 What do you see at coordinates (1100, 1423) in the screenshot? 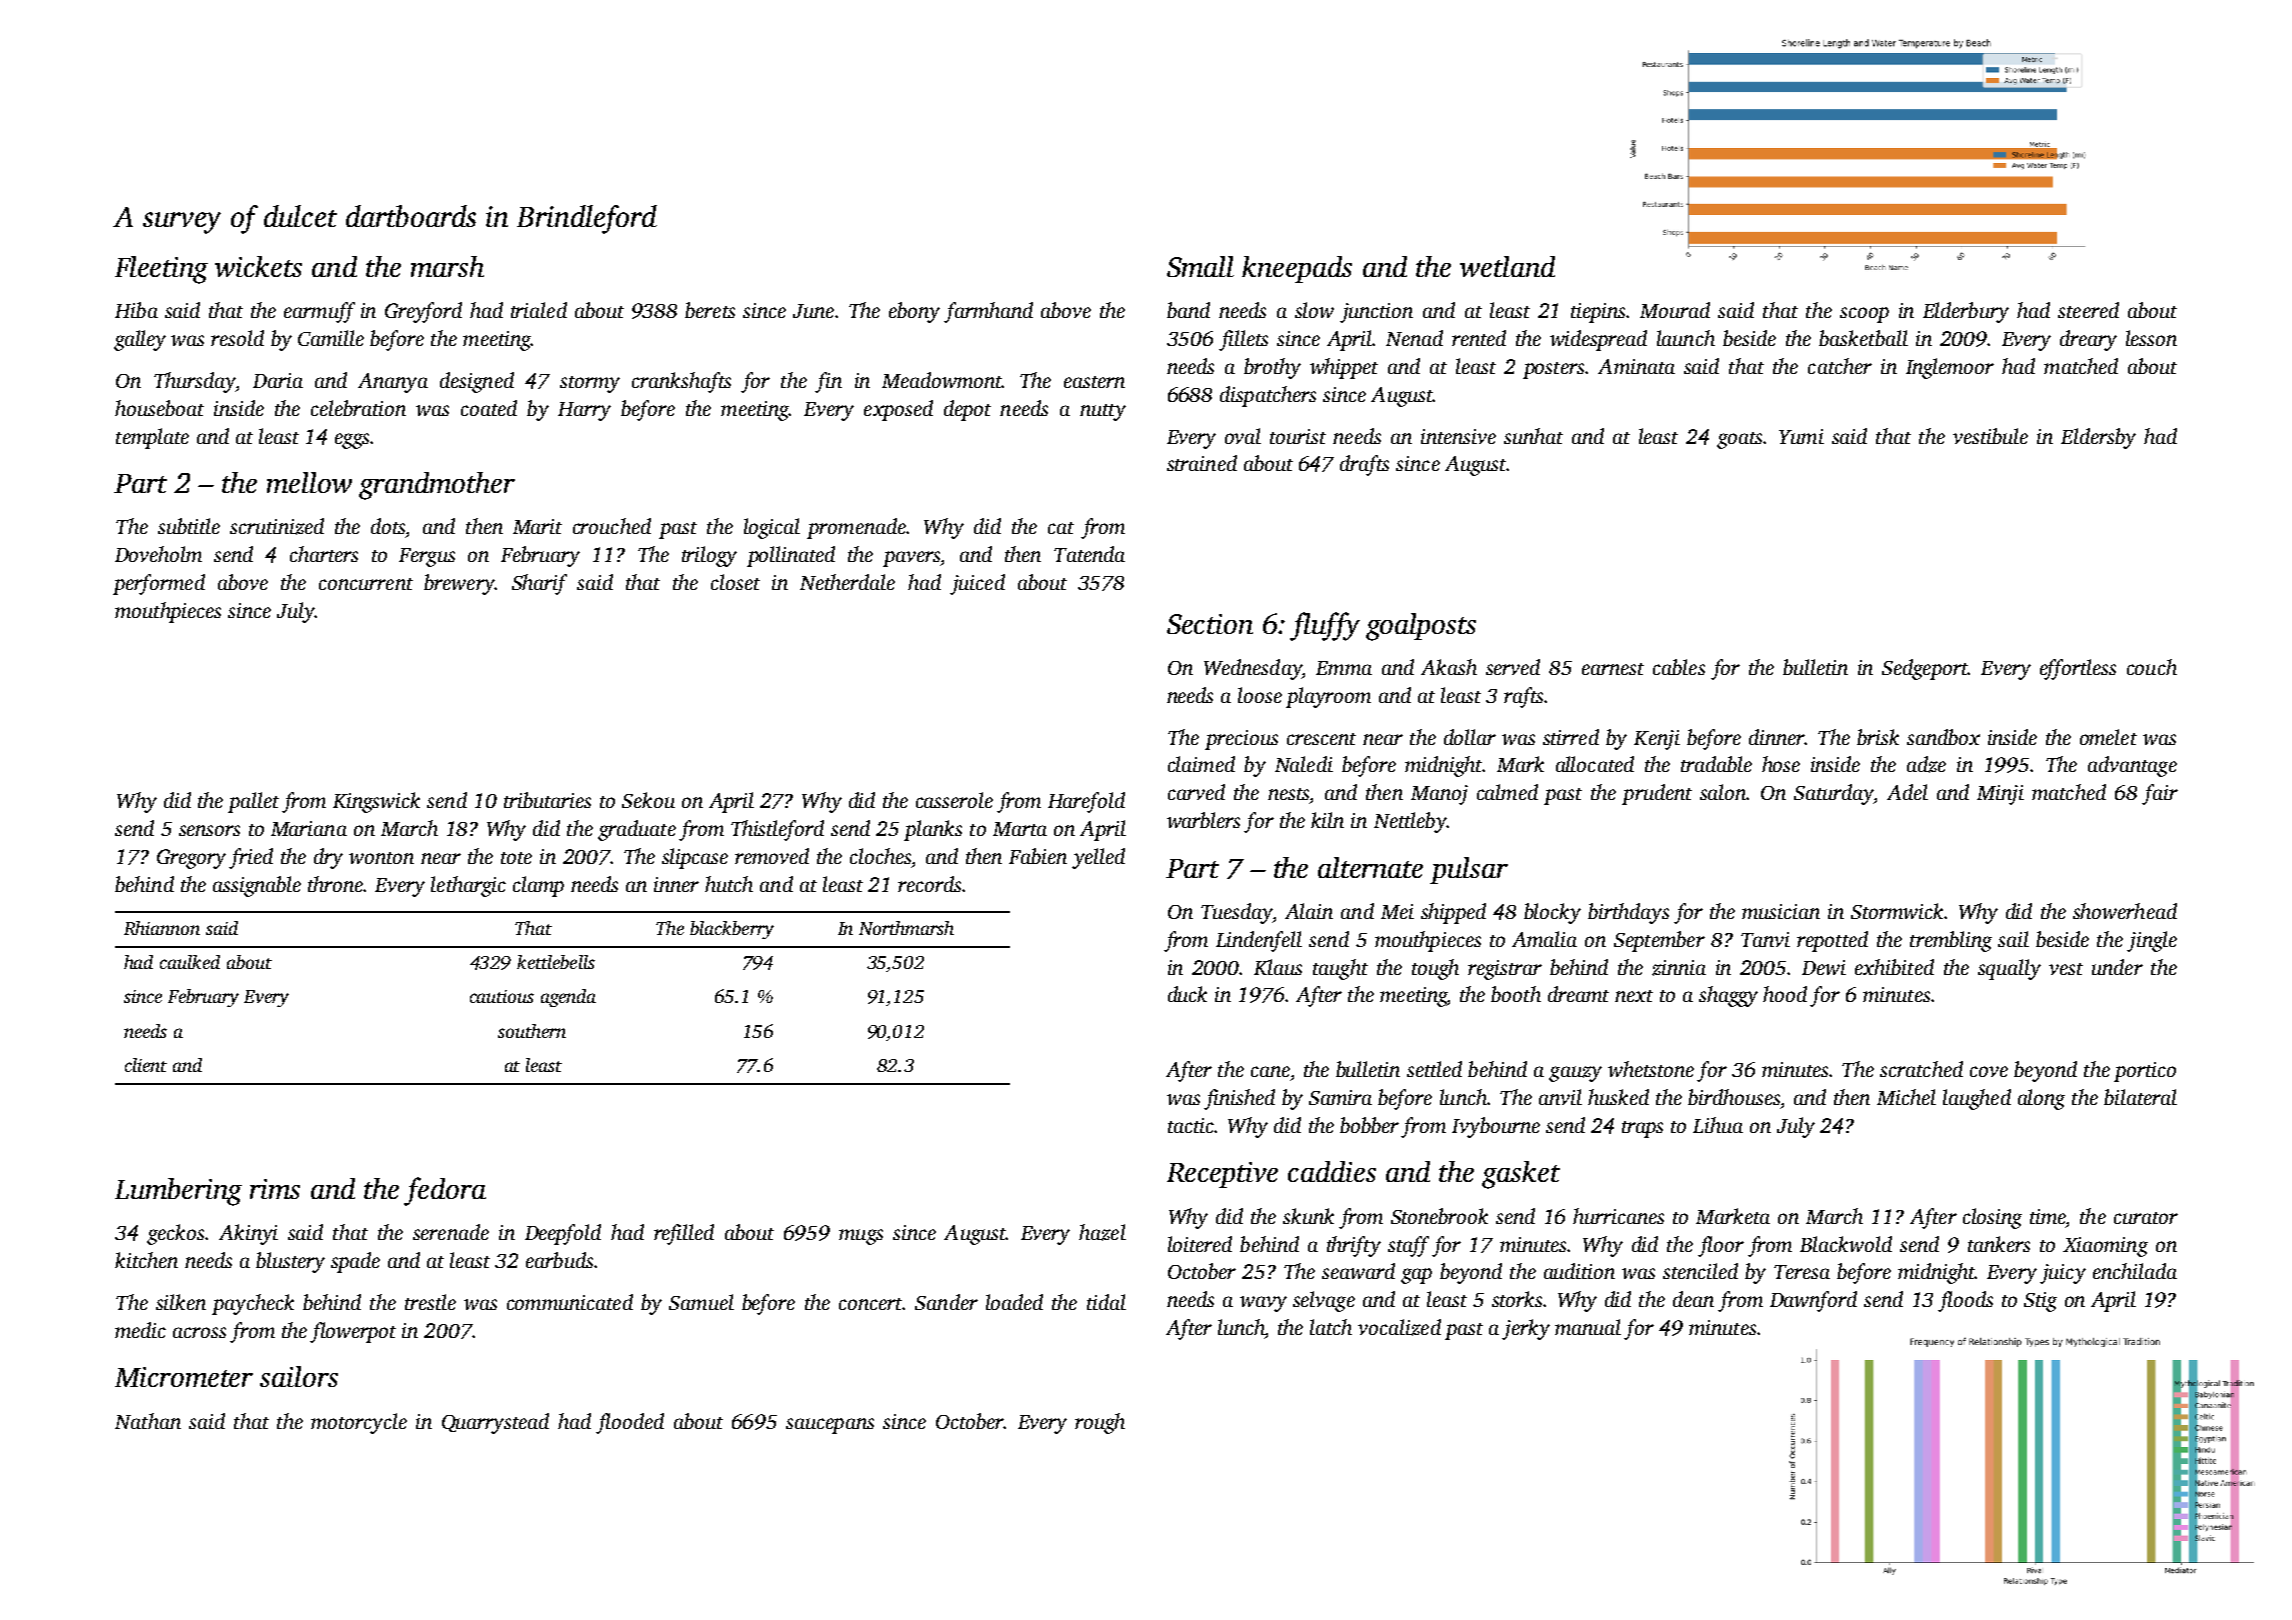
I see `rough` at bounding box center [1100, 1423].
